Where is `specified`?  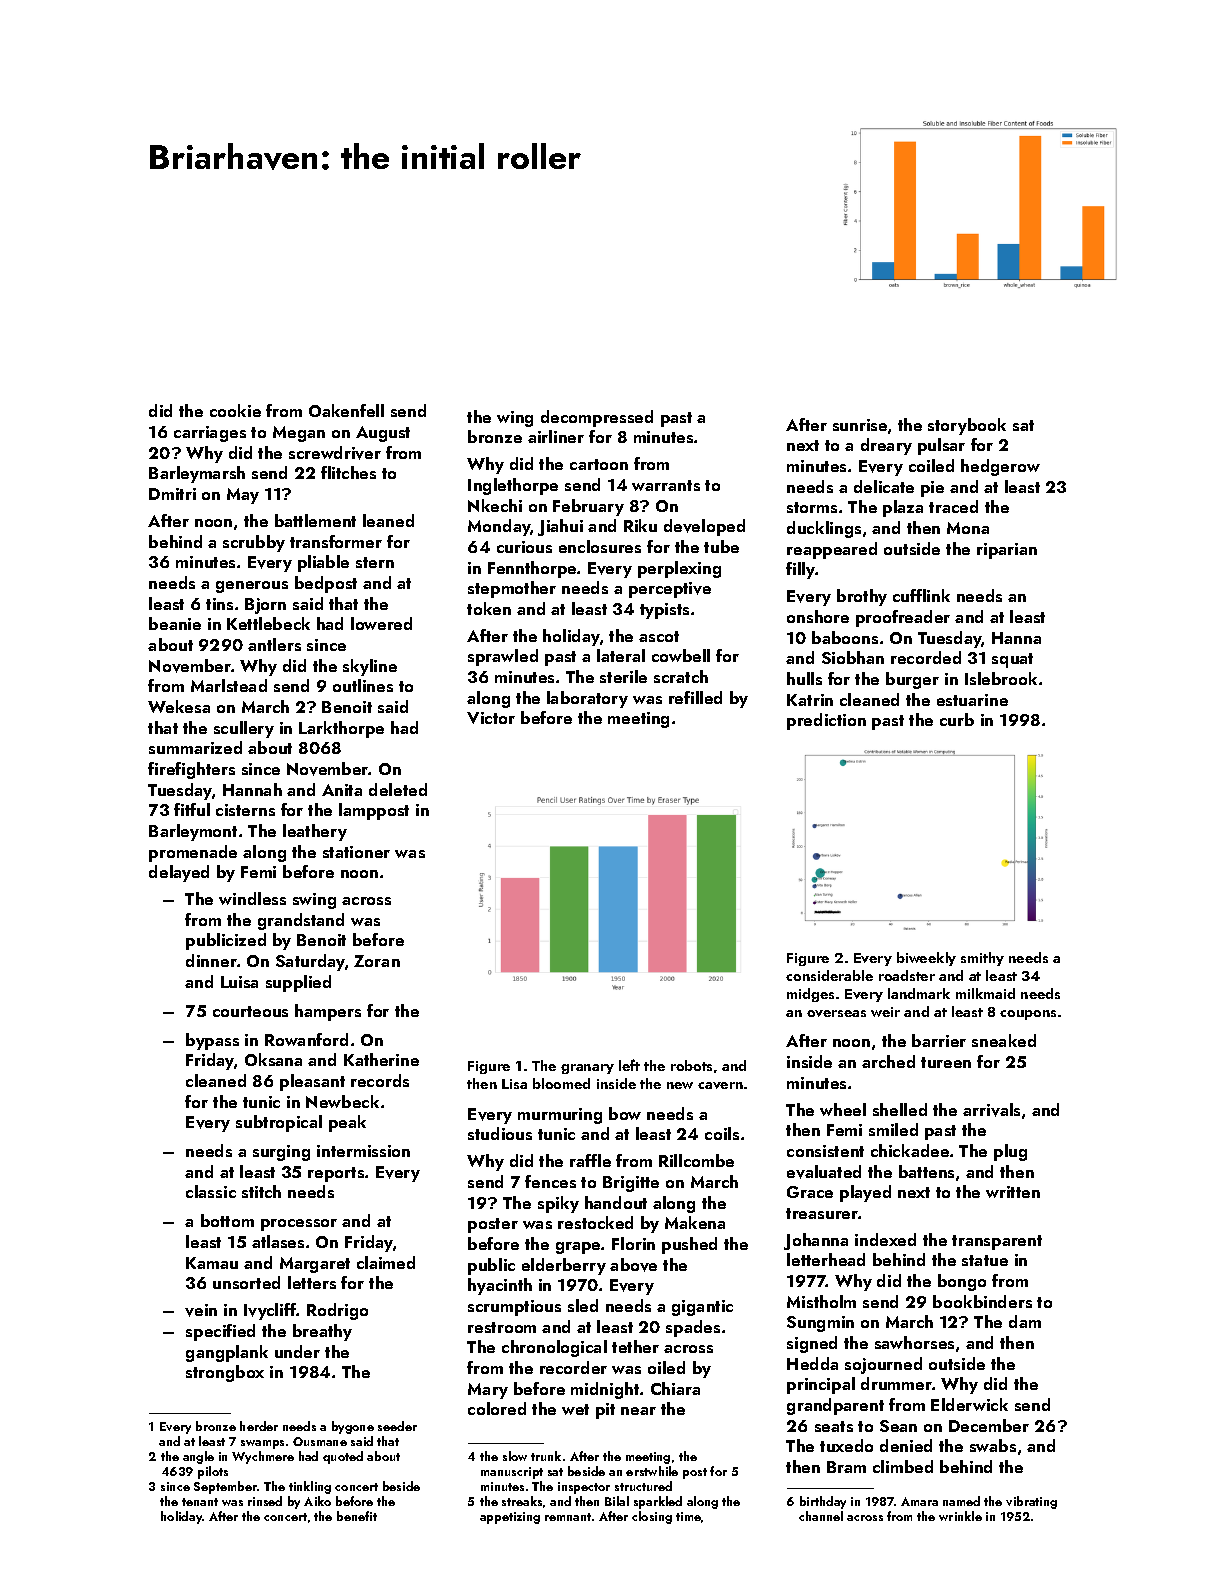 specified is located at coordinates (220, 1332).
